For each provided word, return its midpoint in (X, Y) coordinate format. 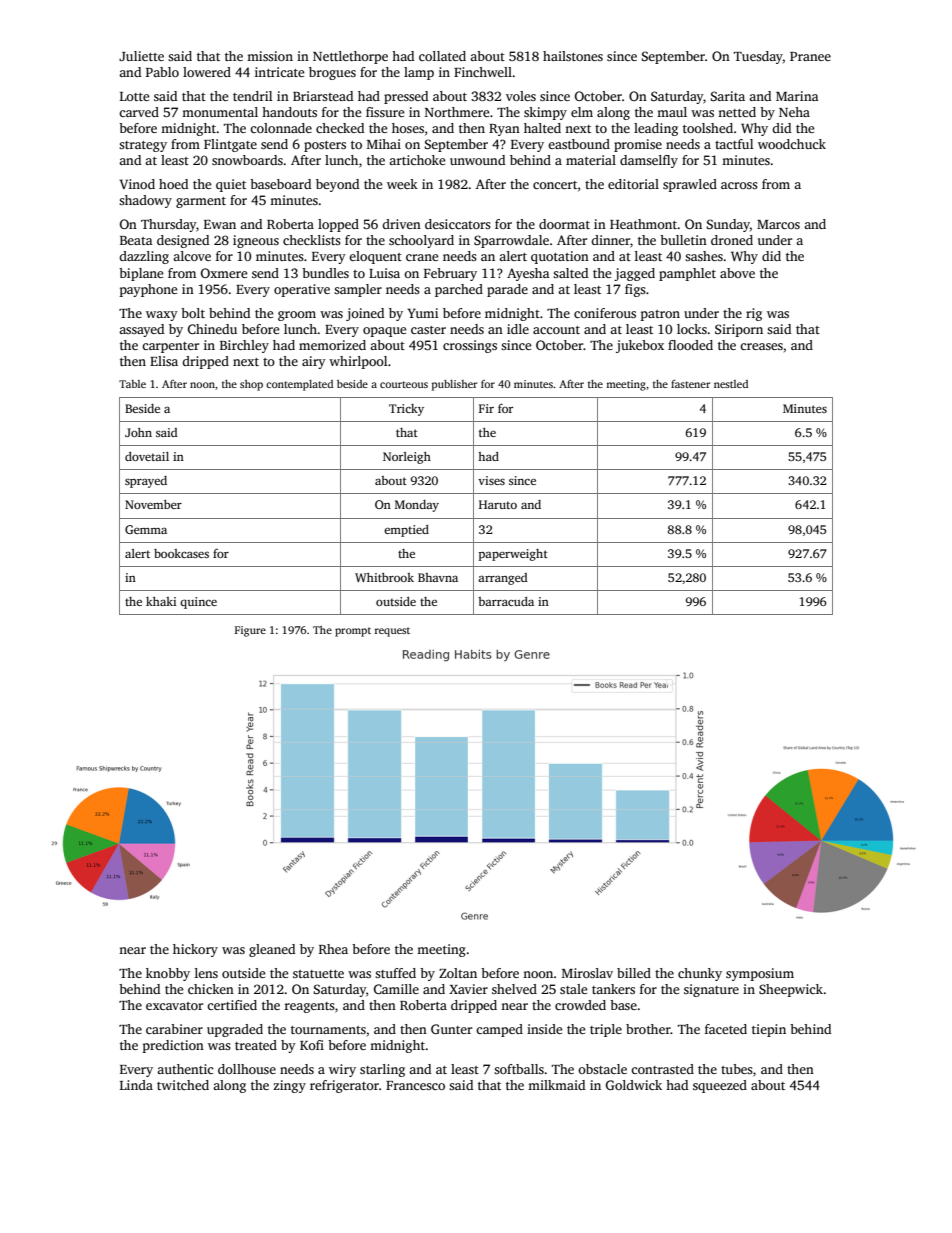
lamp (419, 73)
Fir (486, 408)
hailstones (573, 56)
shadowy (145, 201)
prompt (353, 632)
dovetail (147, 456)
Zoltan (458, 973)
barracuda (506, 601)
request (392, 632)
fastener (690, 384)
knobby (168, 974)
